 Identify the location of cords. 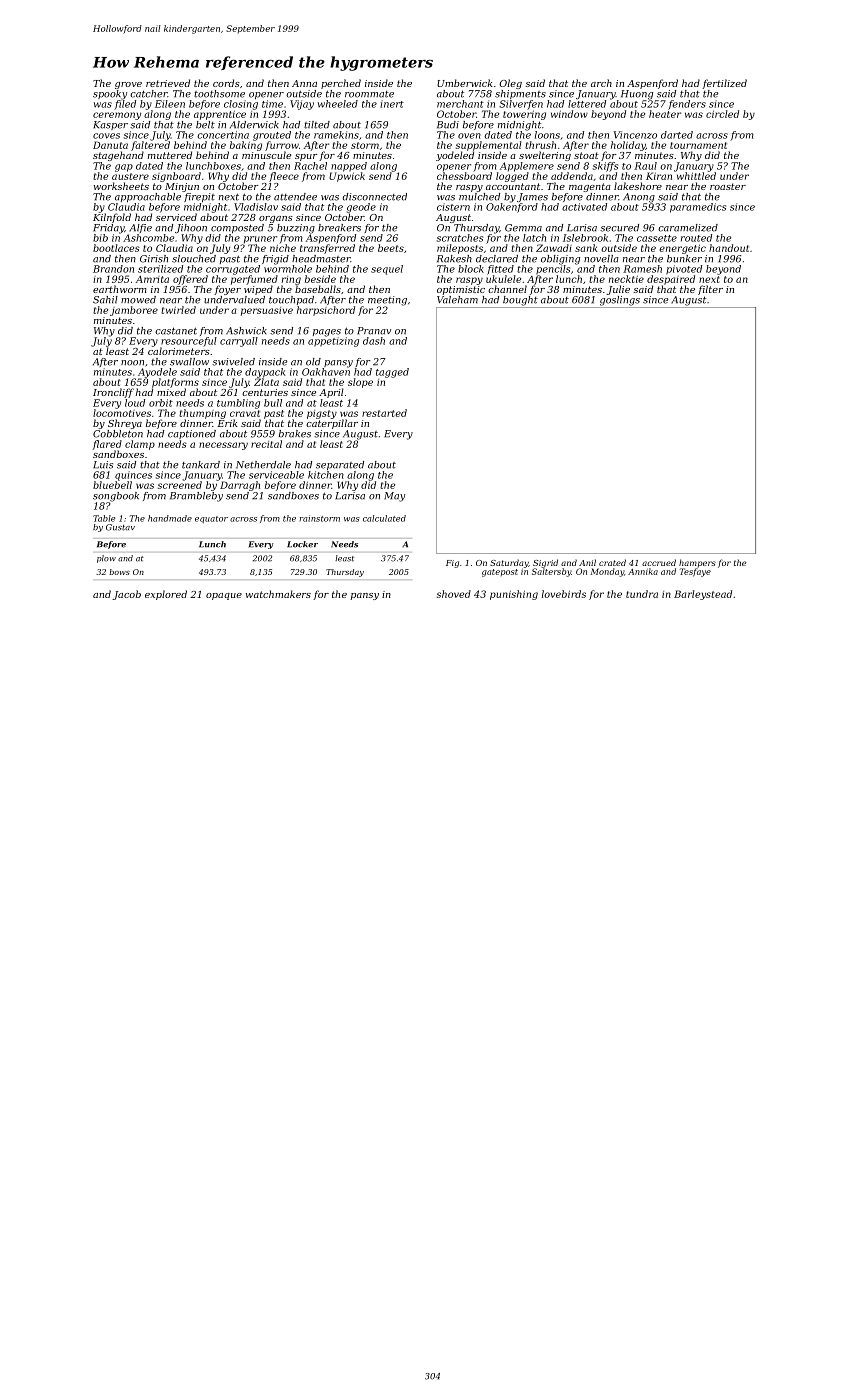
(226, 83).
